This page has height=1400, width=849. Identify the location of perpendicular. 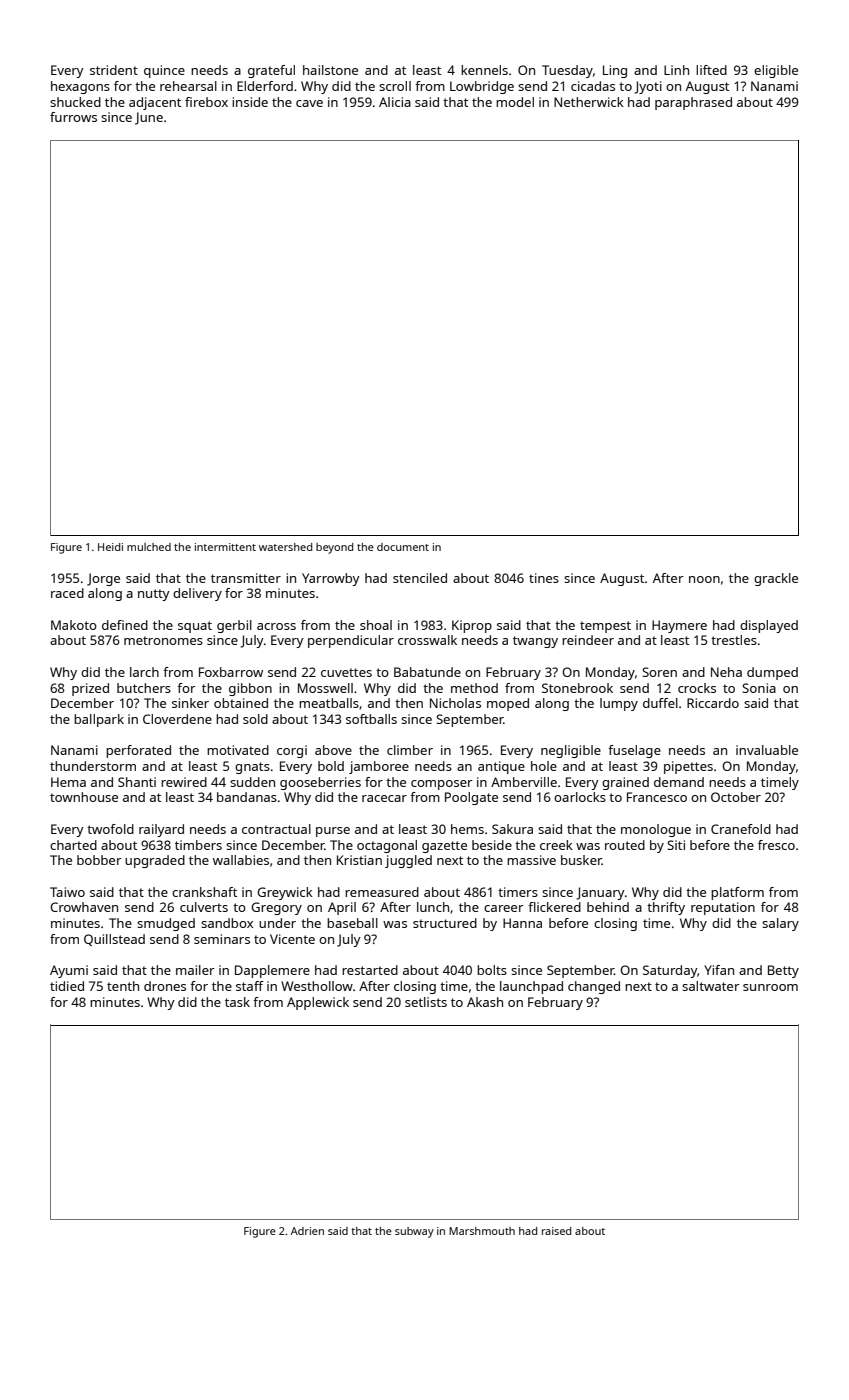
(351, 641).
